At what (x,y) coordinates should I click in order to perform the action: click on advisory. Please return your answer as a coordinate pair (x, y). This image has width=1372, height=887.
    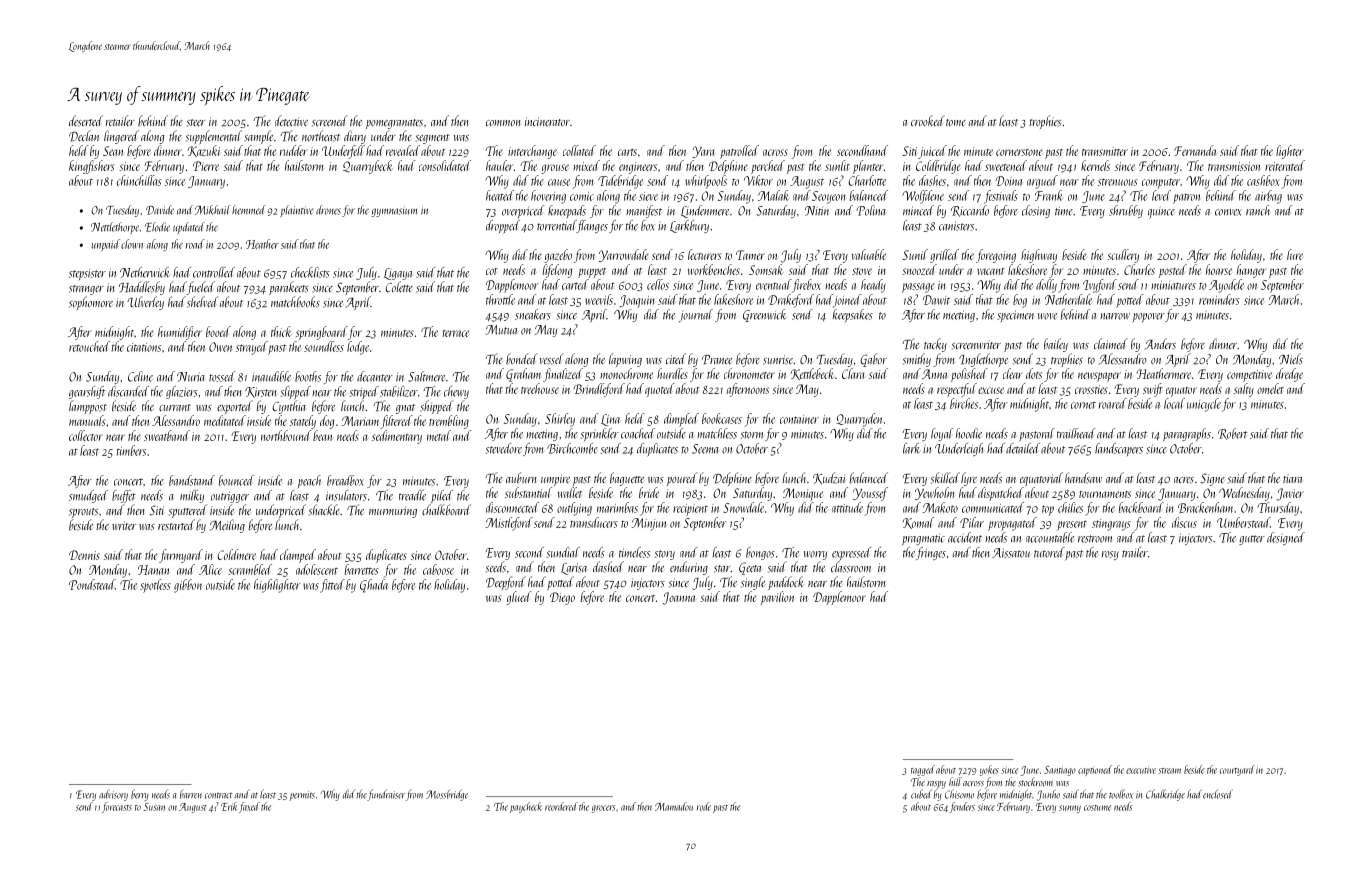
    Looking at the image, I should click on (113, 795).
